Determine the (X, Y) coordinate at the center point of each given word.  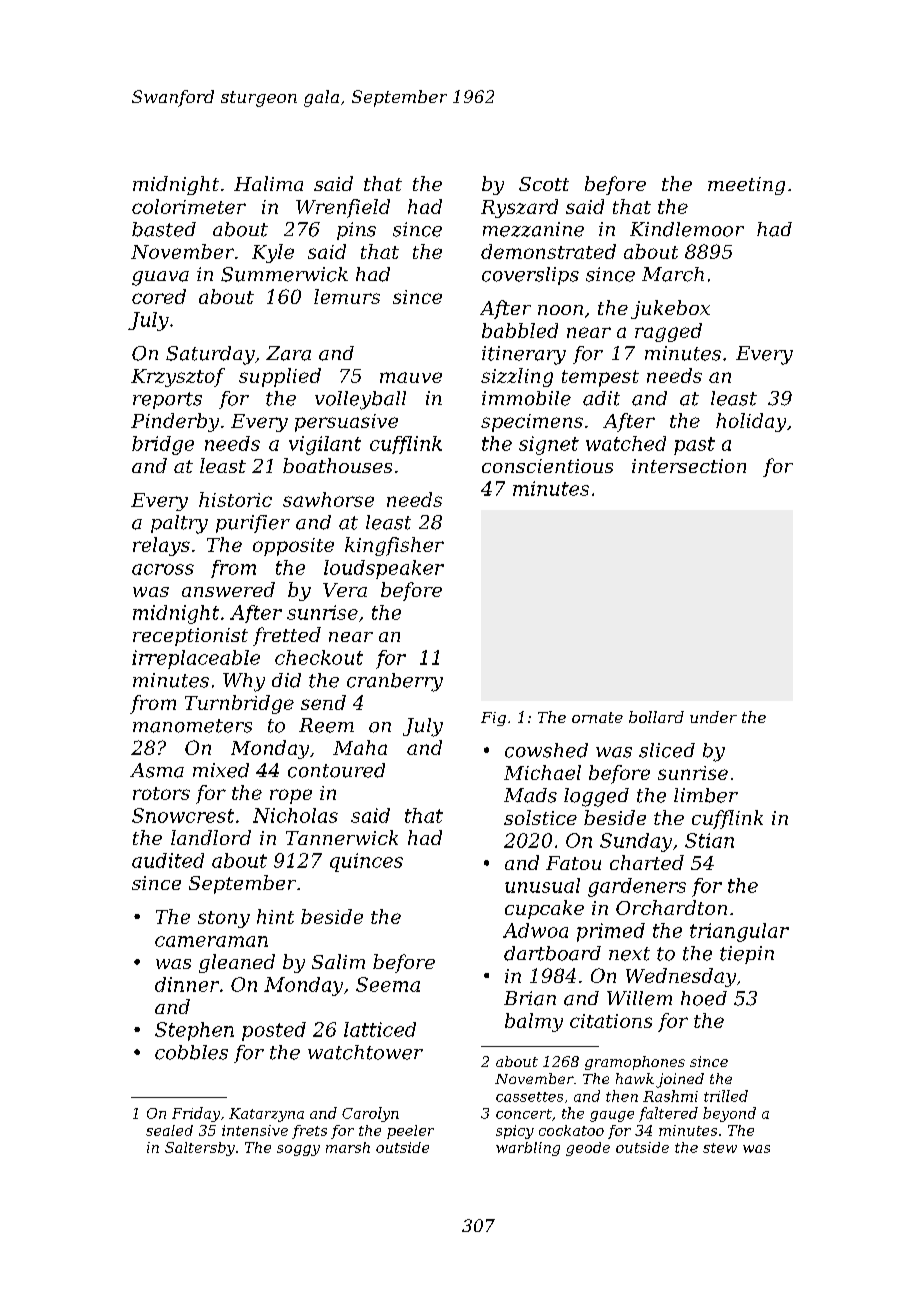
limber (706, 795)
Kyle (273, 253)
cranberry (395, 682)
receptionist (190, 637)
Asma (157, 770)
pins (356, 231)
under (713, 717)
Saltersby (200, 1149)
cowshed (546, 750)
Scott (544, 184)
